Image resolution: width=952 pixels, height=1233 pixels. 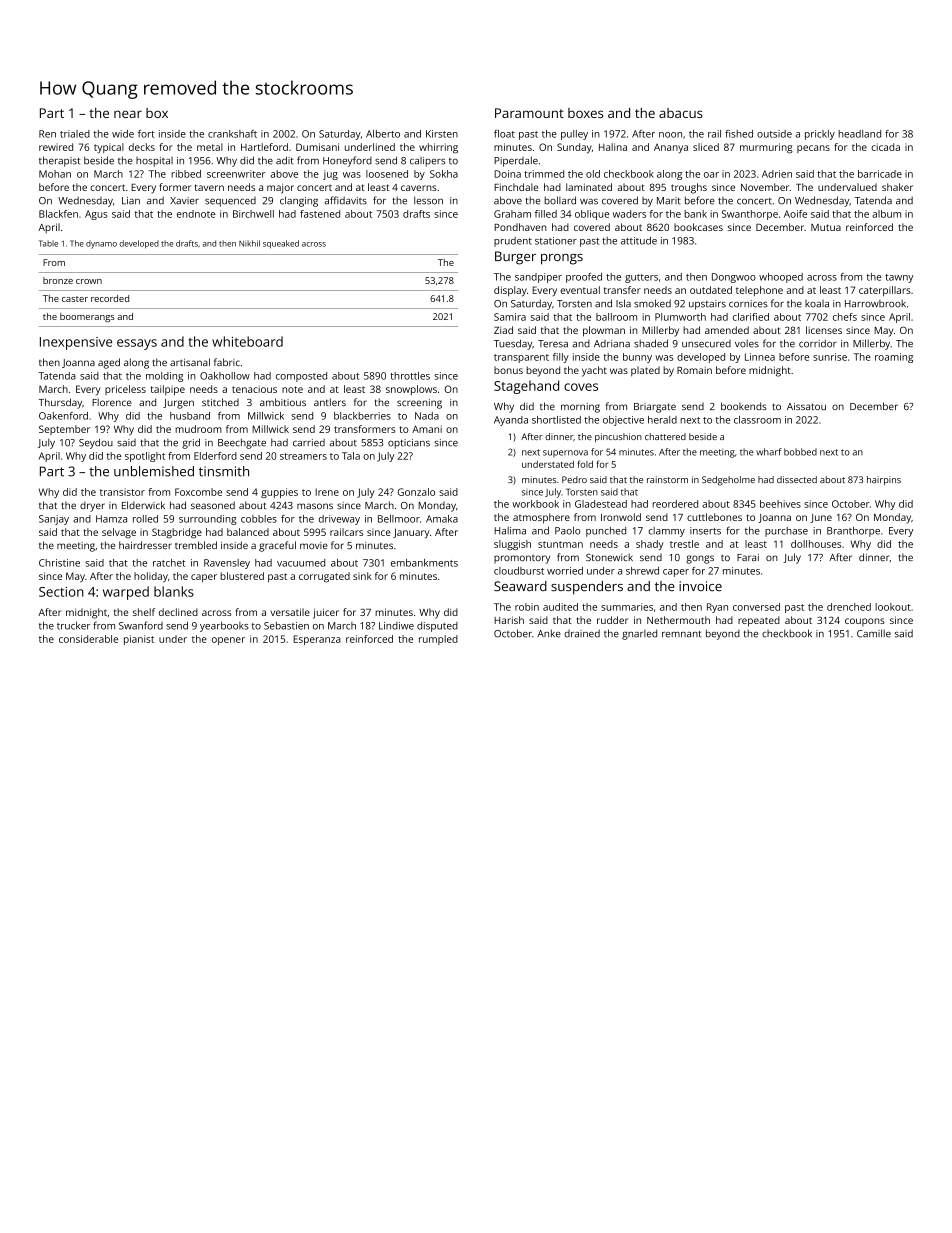 I want to click on near, so click(x=128, y=114).
